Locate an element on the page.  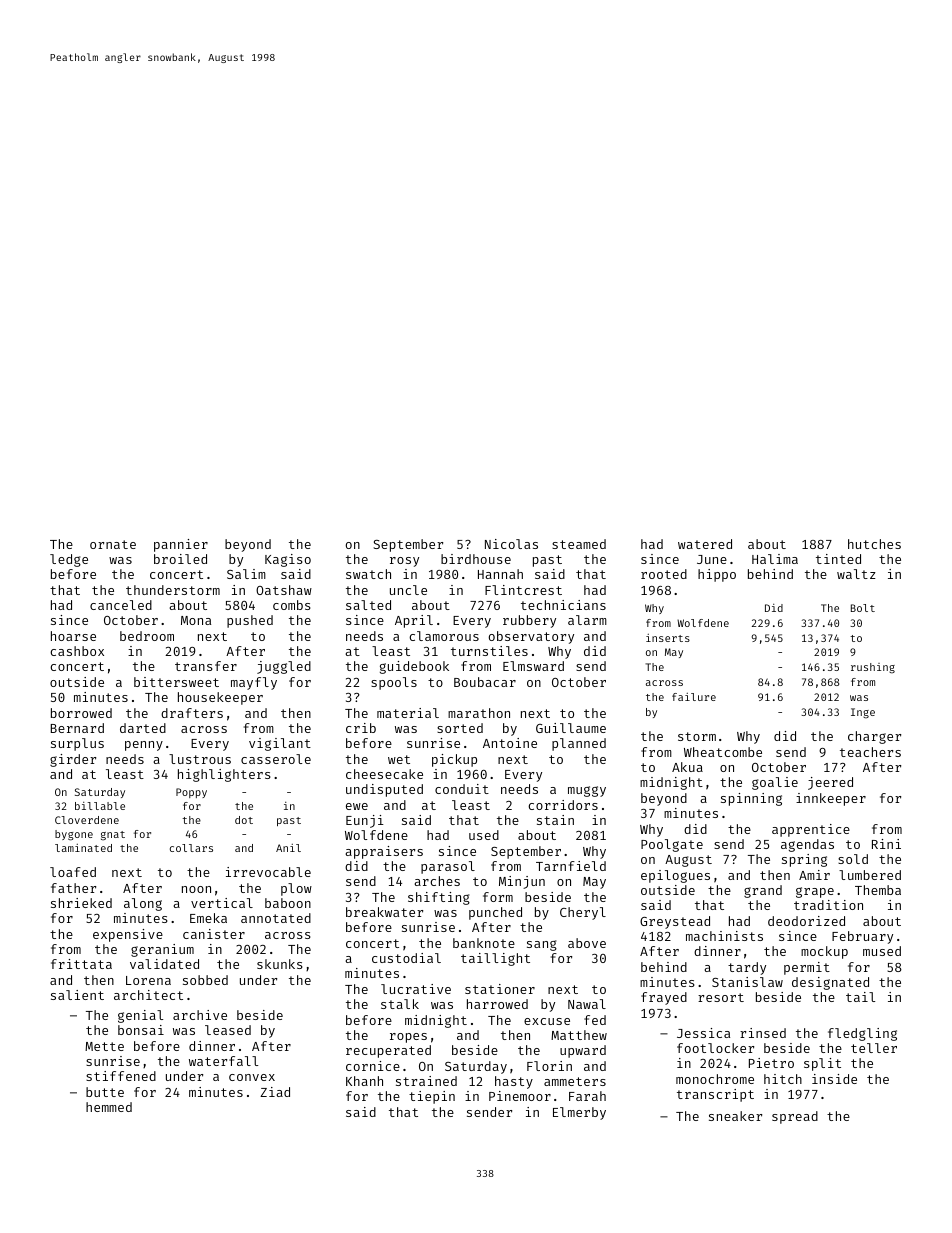
broiled is located at coordinates (180, 559).
